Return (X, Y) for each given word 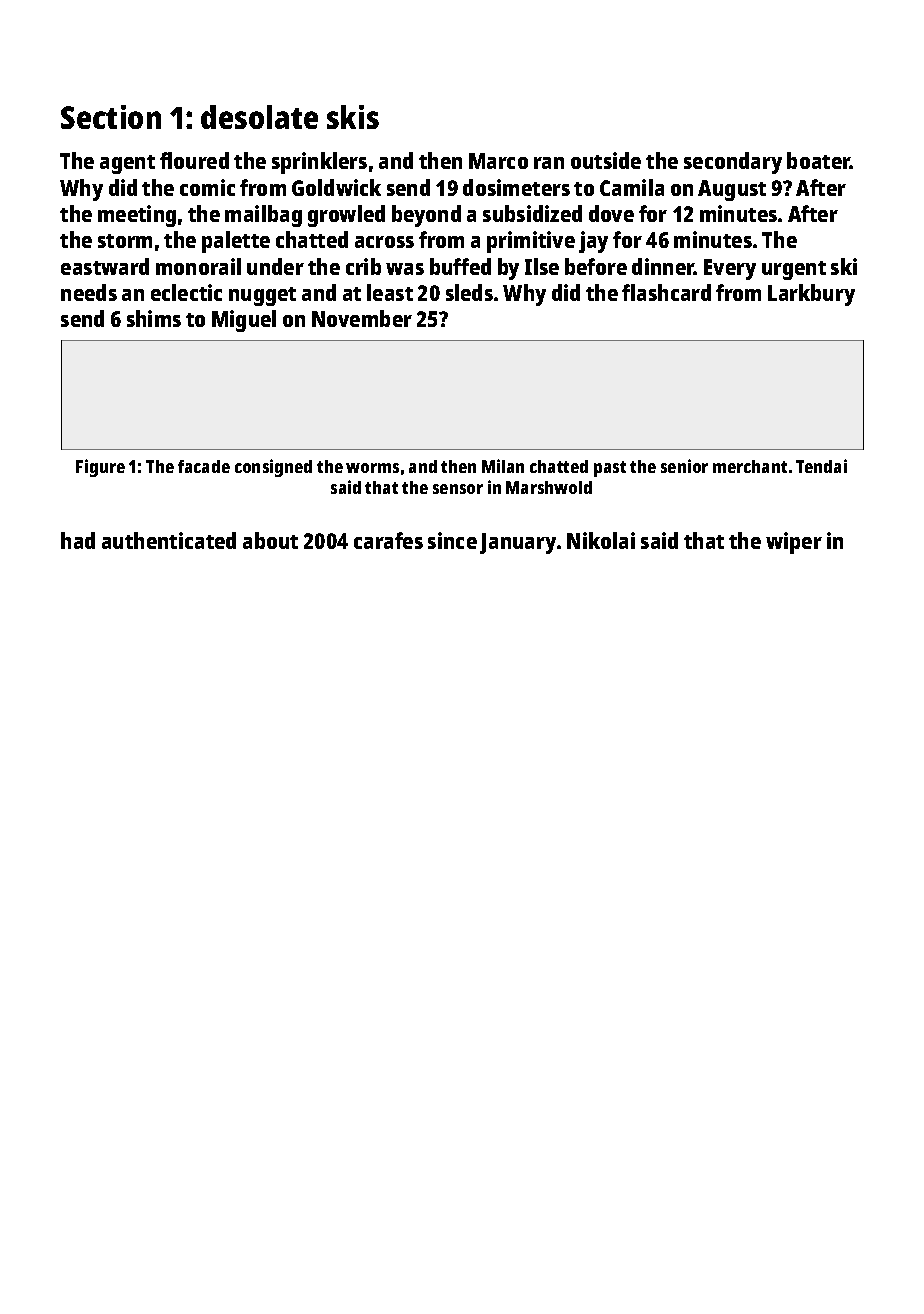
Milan (503, 466)
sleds (469, 292)
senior (684, 466)
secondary (733, 163)
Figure (100, 468)
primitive (531, 242)
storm (125, 241)
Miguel (244, 321)
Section (111, 117)
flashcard (666, 292)
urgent (794, 270)
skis (353, 117)
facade (204, 466)
